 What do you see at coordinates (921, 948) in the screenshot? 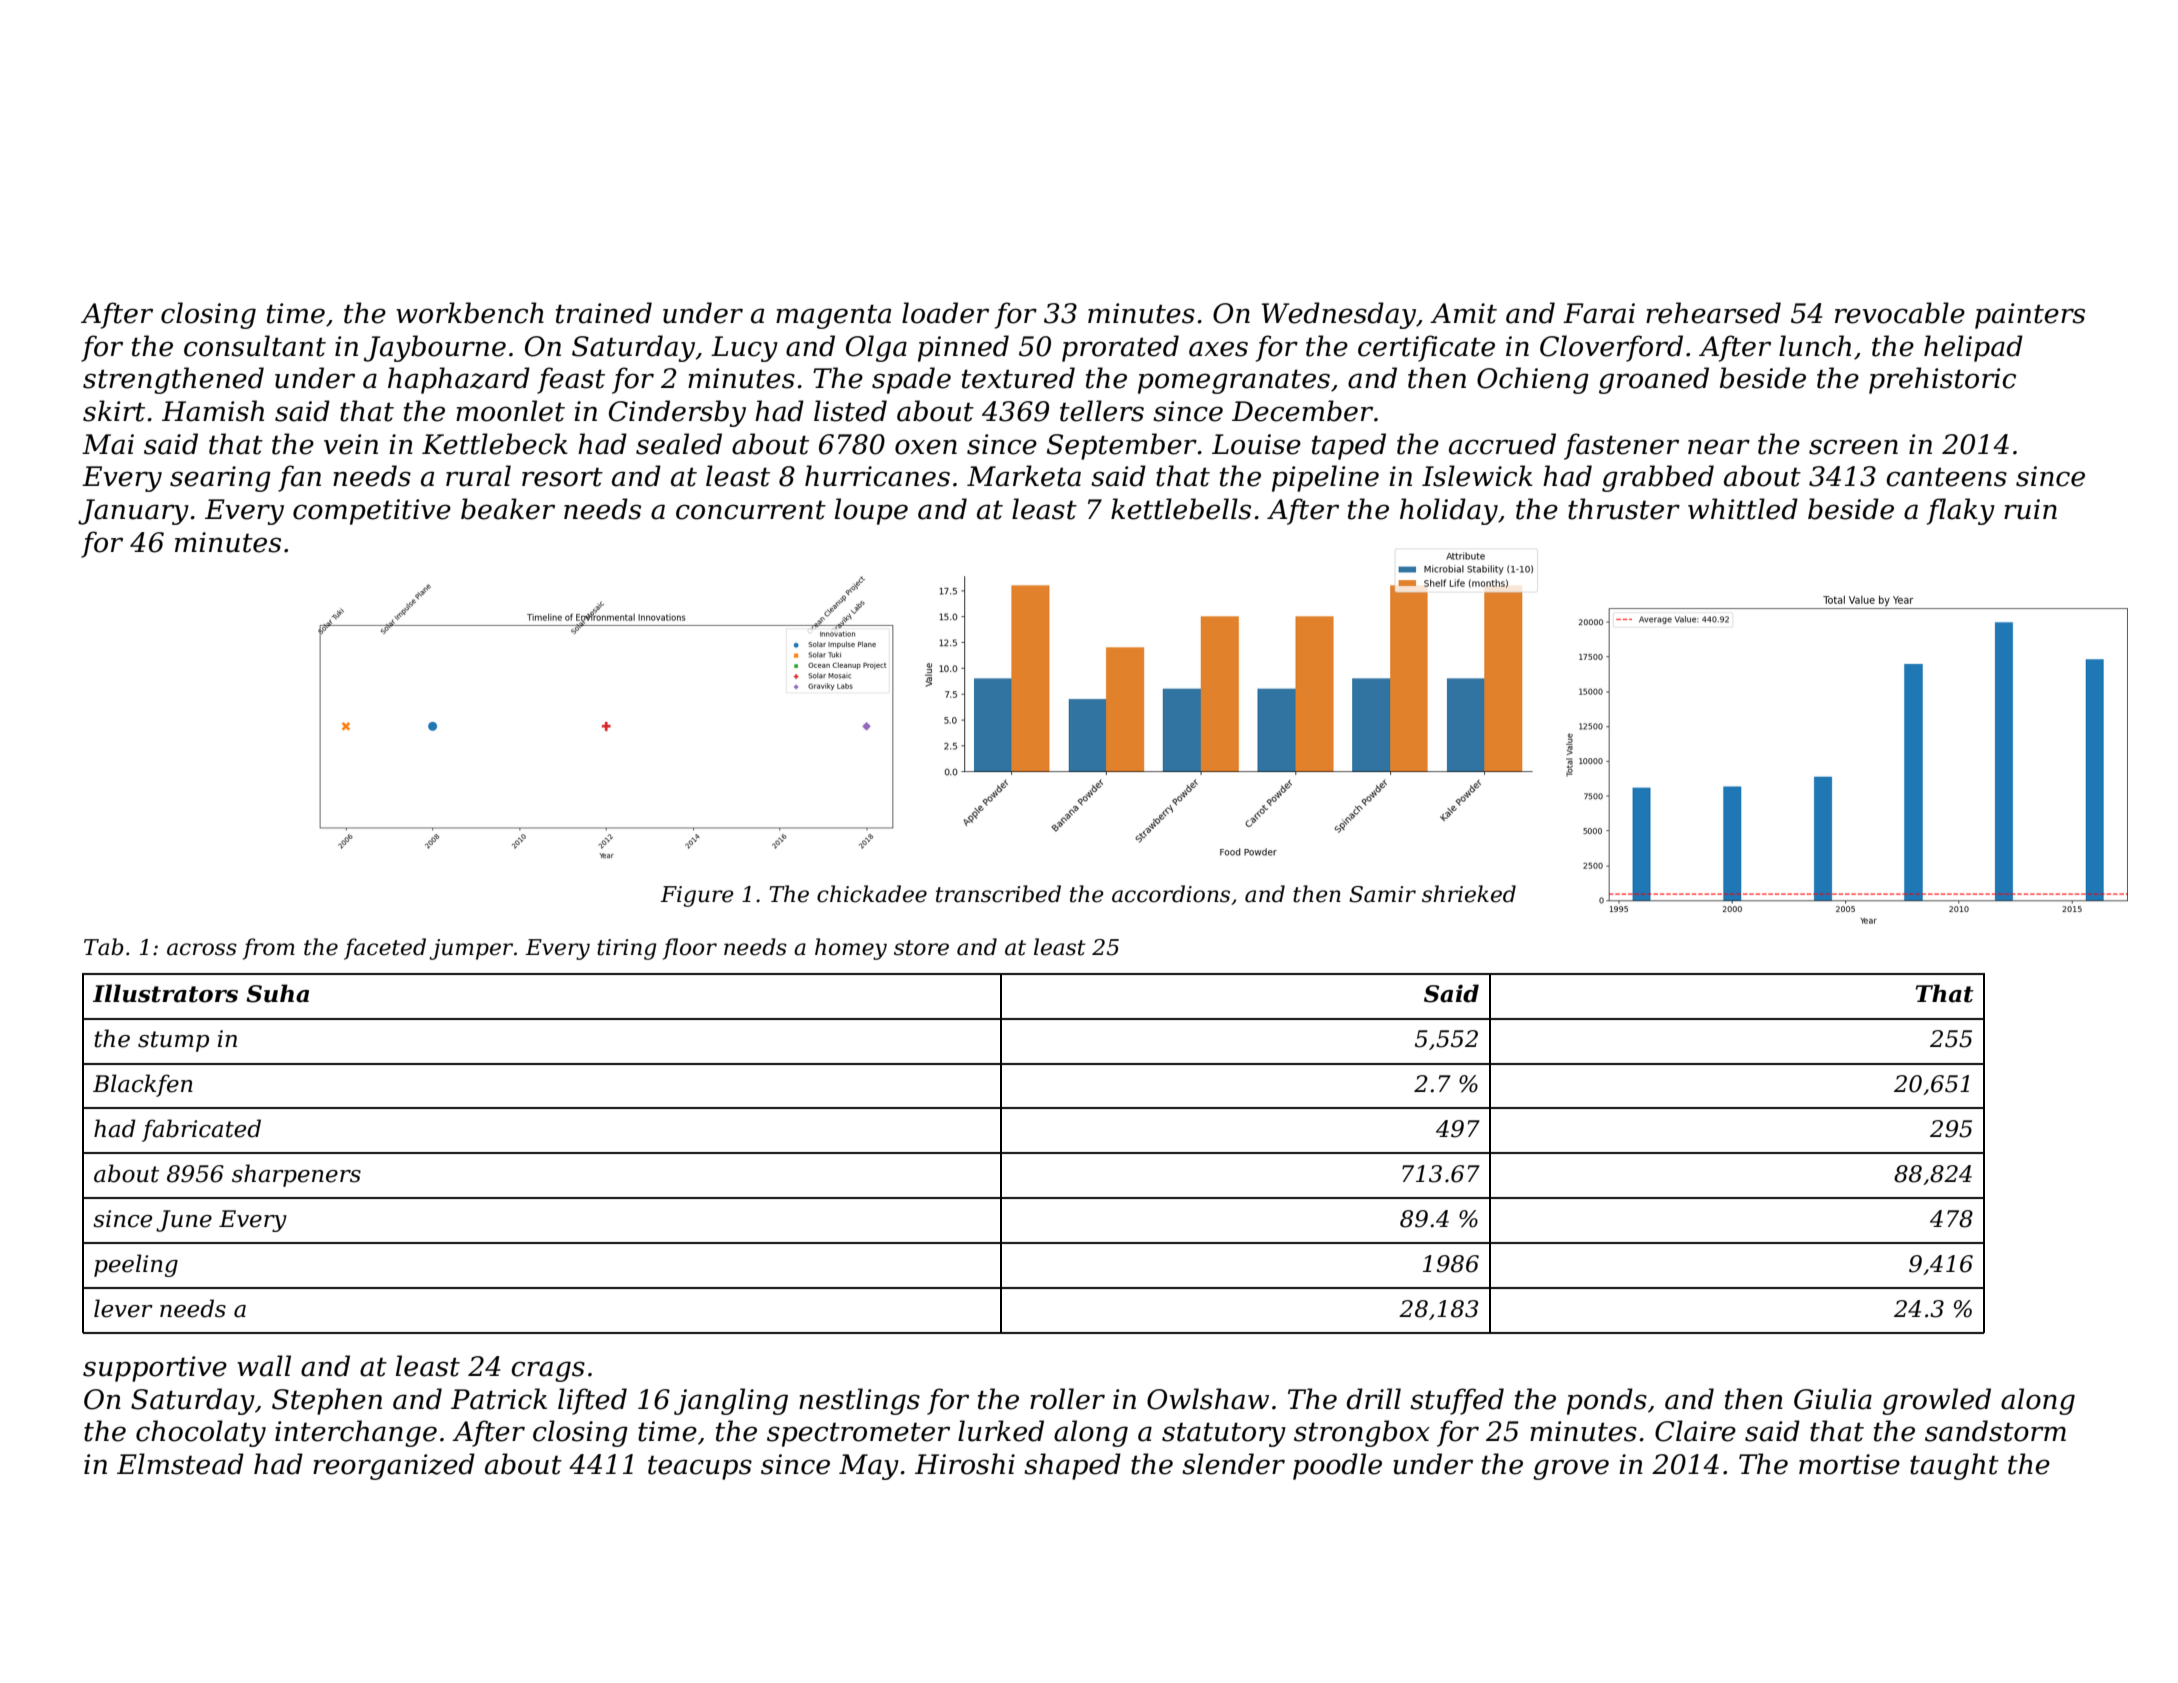
I see `store` at bounding box center [921, 948].
